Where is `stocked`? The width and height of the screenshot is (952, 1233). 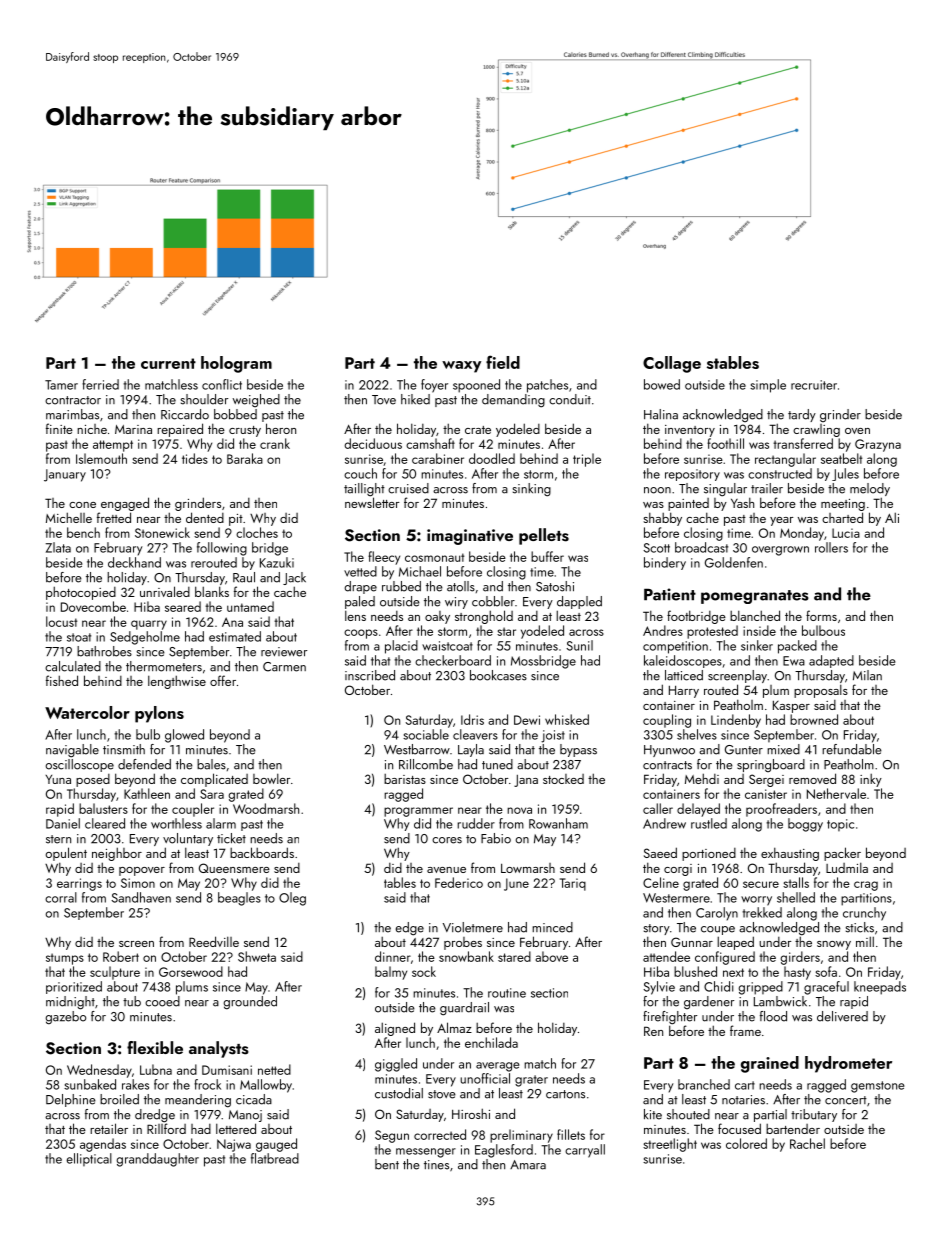
stocked is located at coordinates (563, 779).
